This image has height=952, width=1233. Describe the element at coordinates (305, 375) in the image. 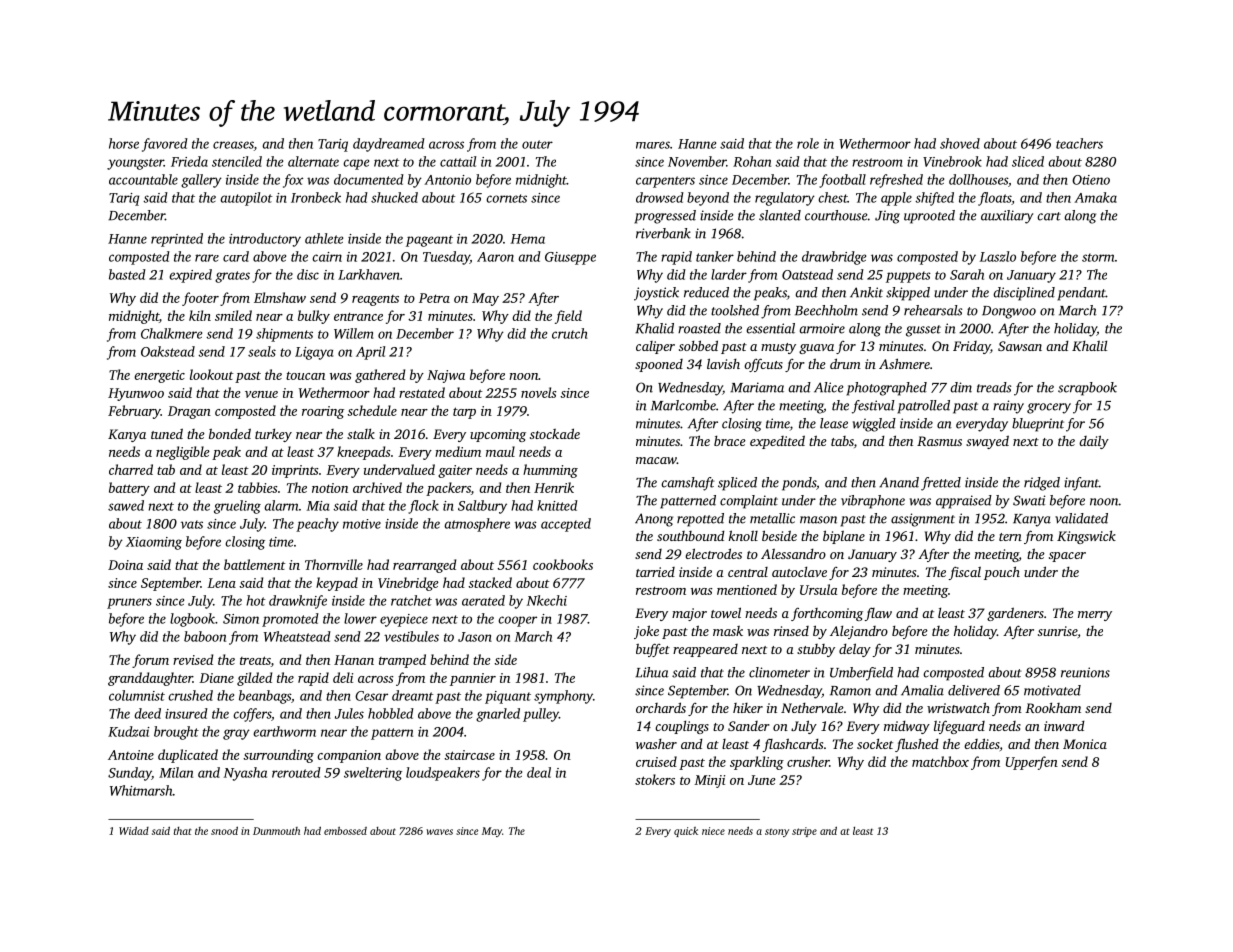

I see `toucan` at that location.
